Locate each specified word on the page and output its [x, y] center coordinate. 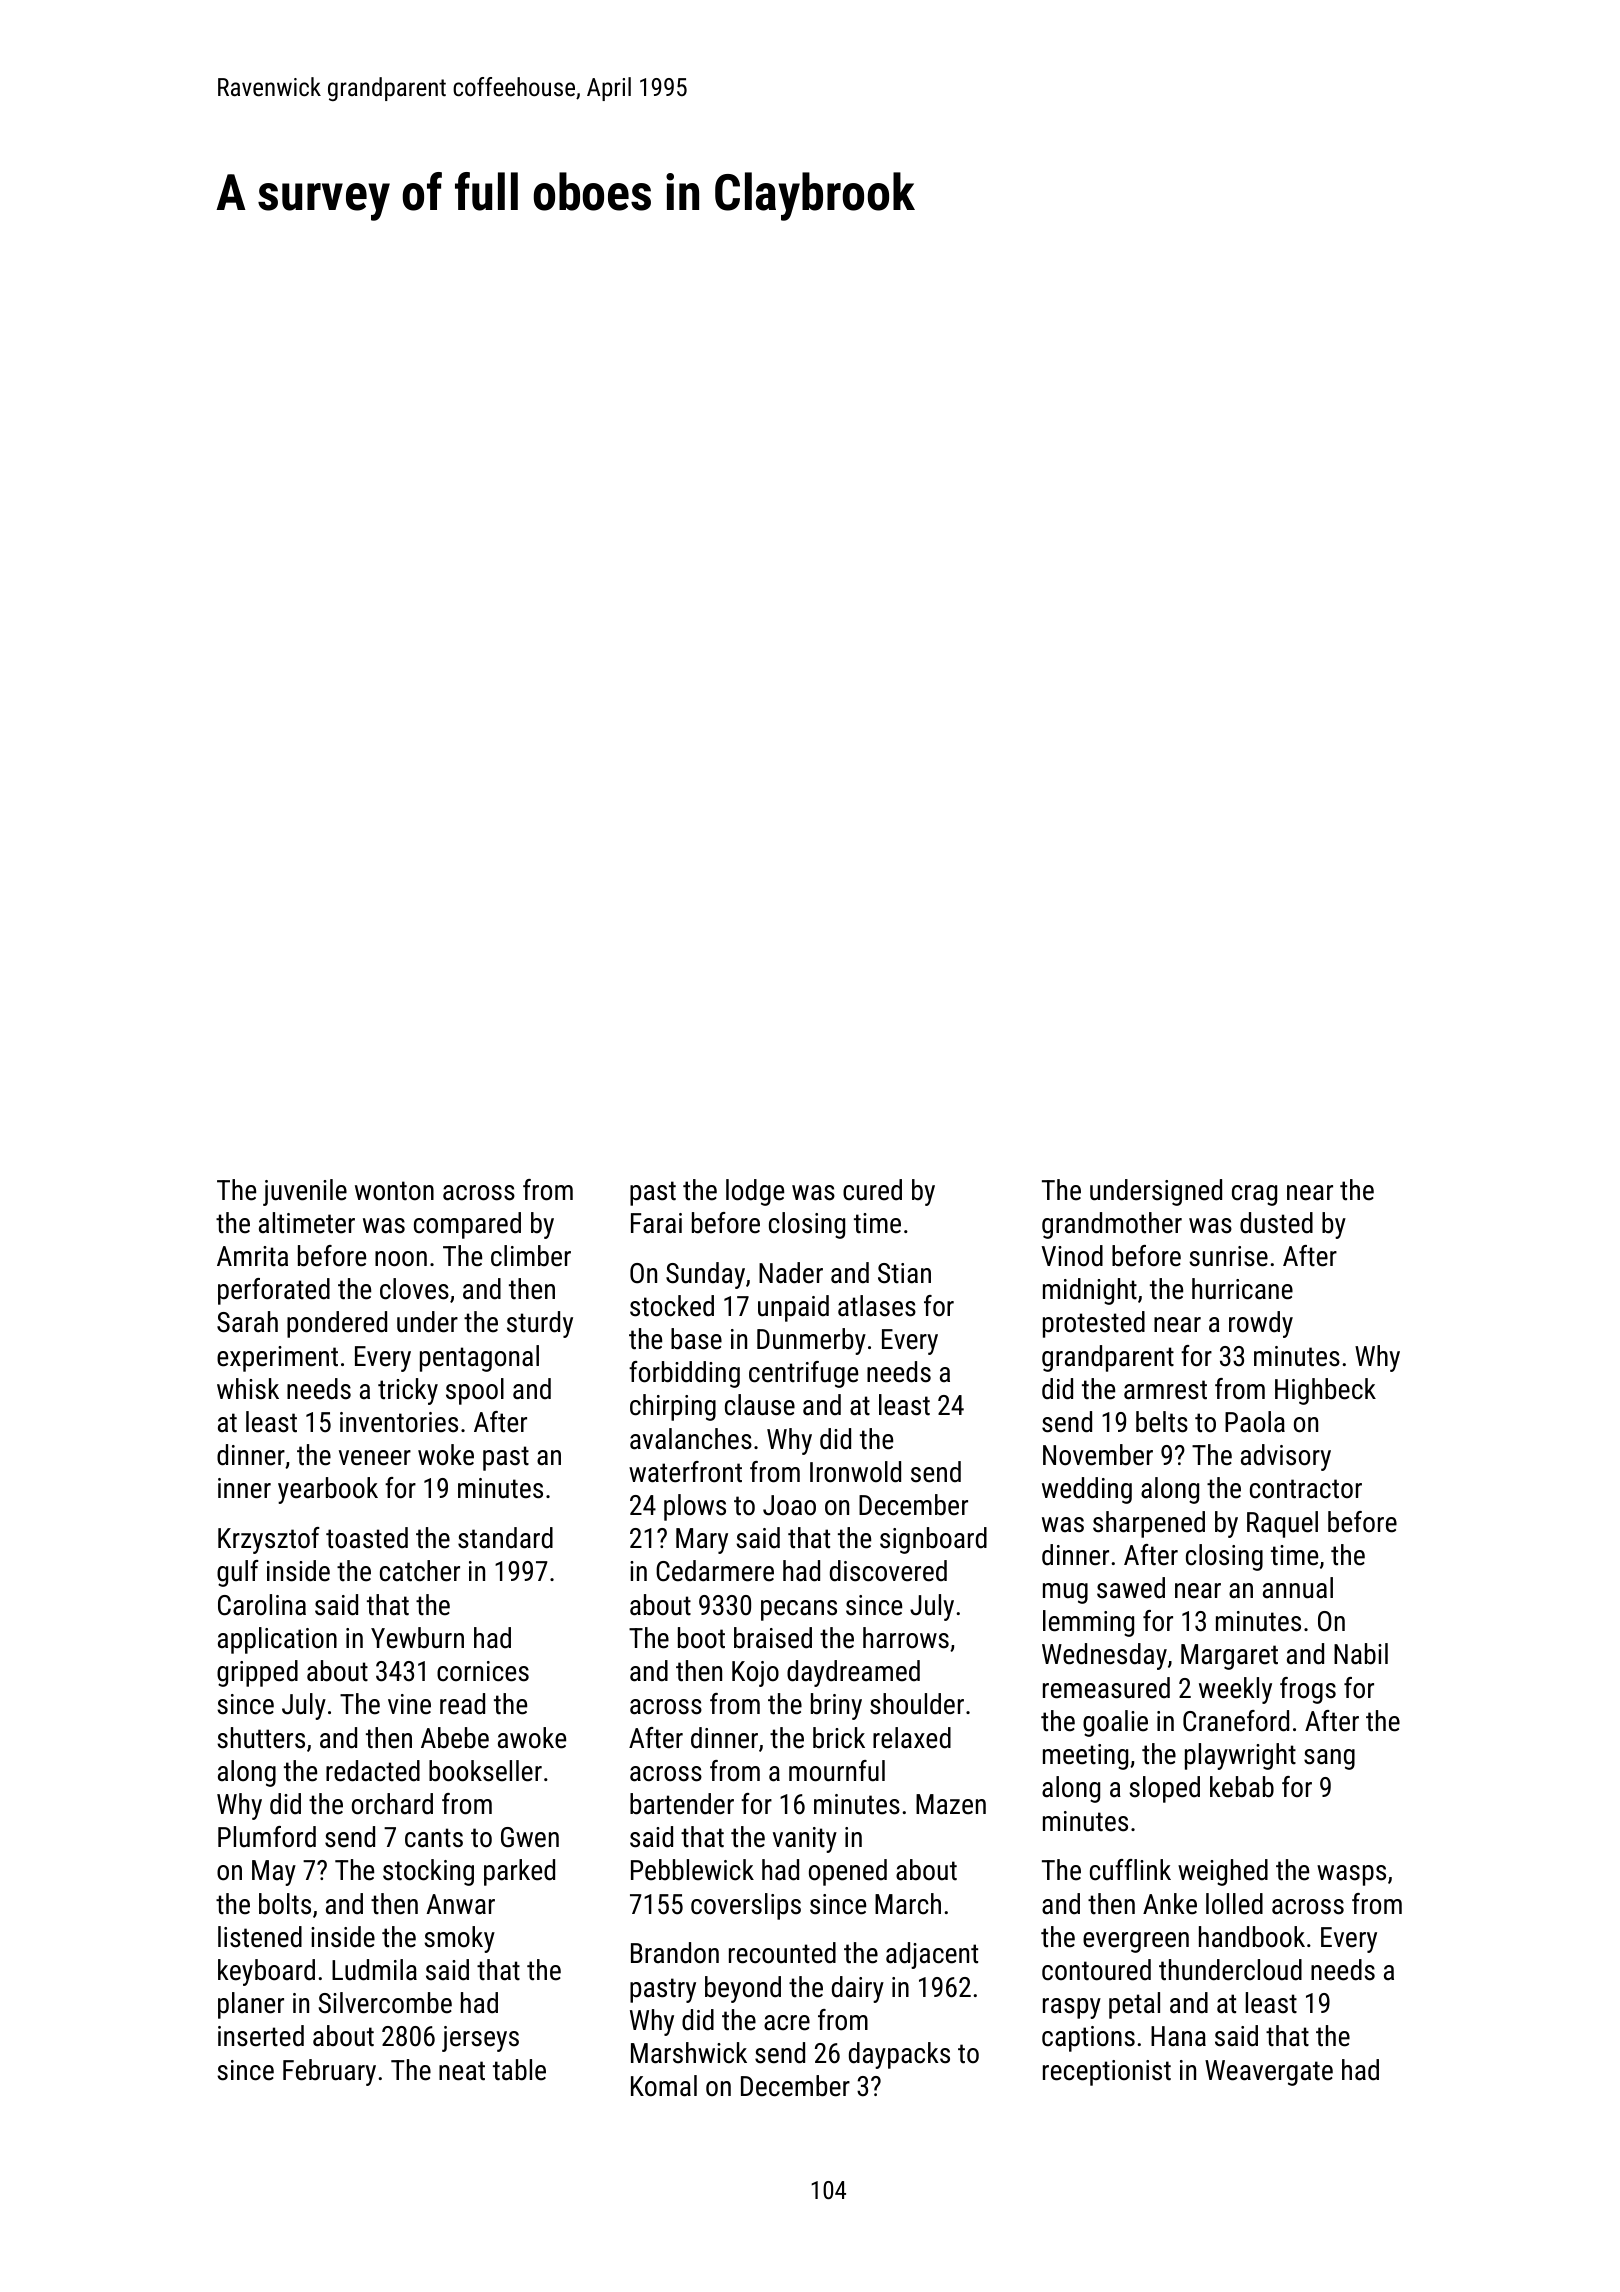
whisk [248, 1389]
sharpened [1149, 1524]
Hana [1178, 2036]
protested [1094, 1324]
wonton [394, 1191]
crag [1254, 1195]
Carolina [262, 1605]
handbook [1252, 1937]
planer [251, 2005]
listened [260, 1937]
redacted [373, 1771]
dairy [858, 1989]
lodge [755, 1192]
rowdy [1261, 1324]
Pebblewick [692, 1870]
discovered [888, 1571]
